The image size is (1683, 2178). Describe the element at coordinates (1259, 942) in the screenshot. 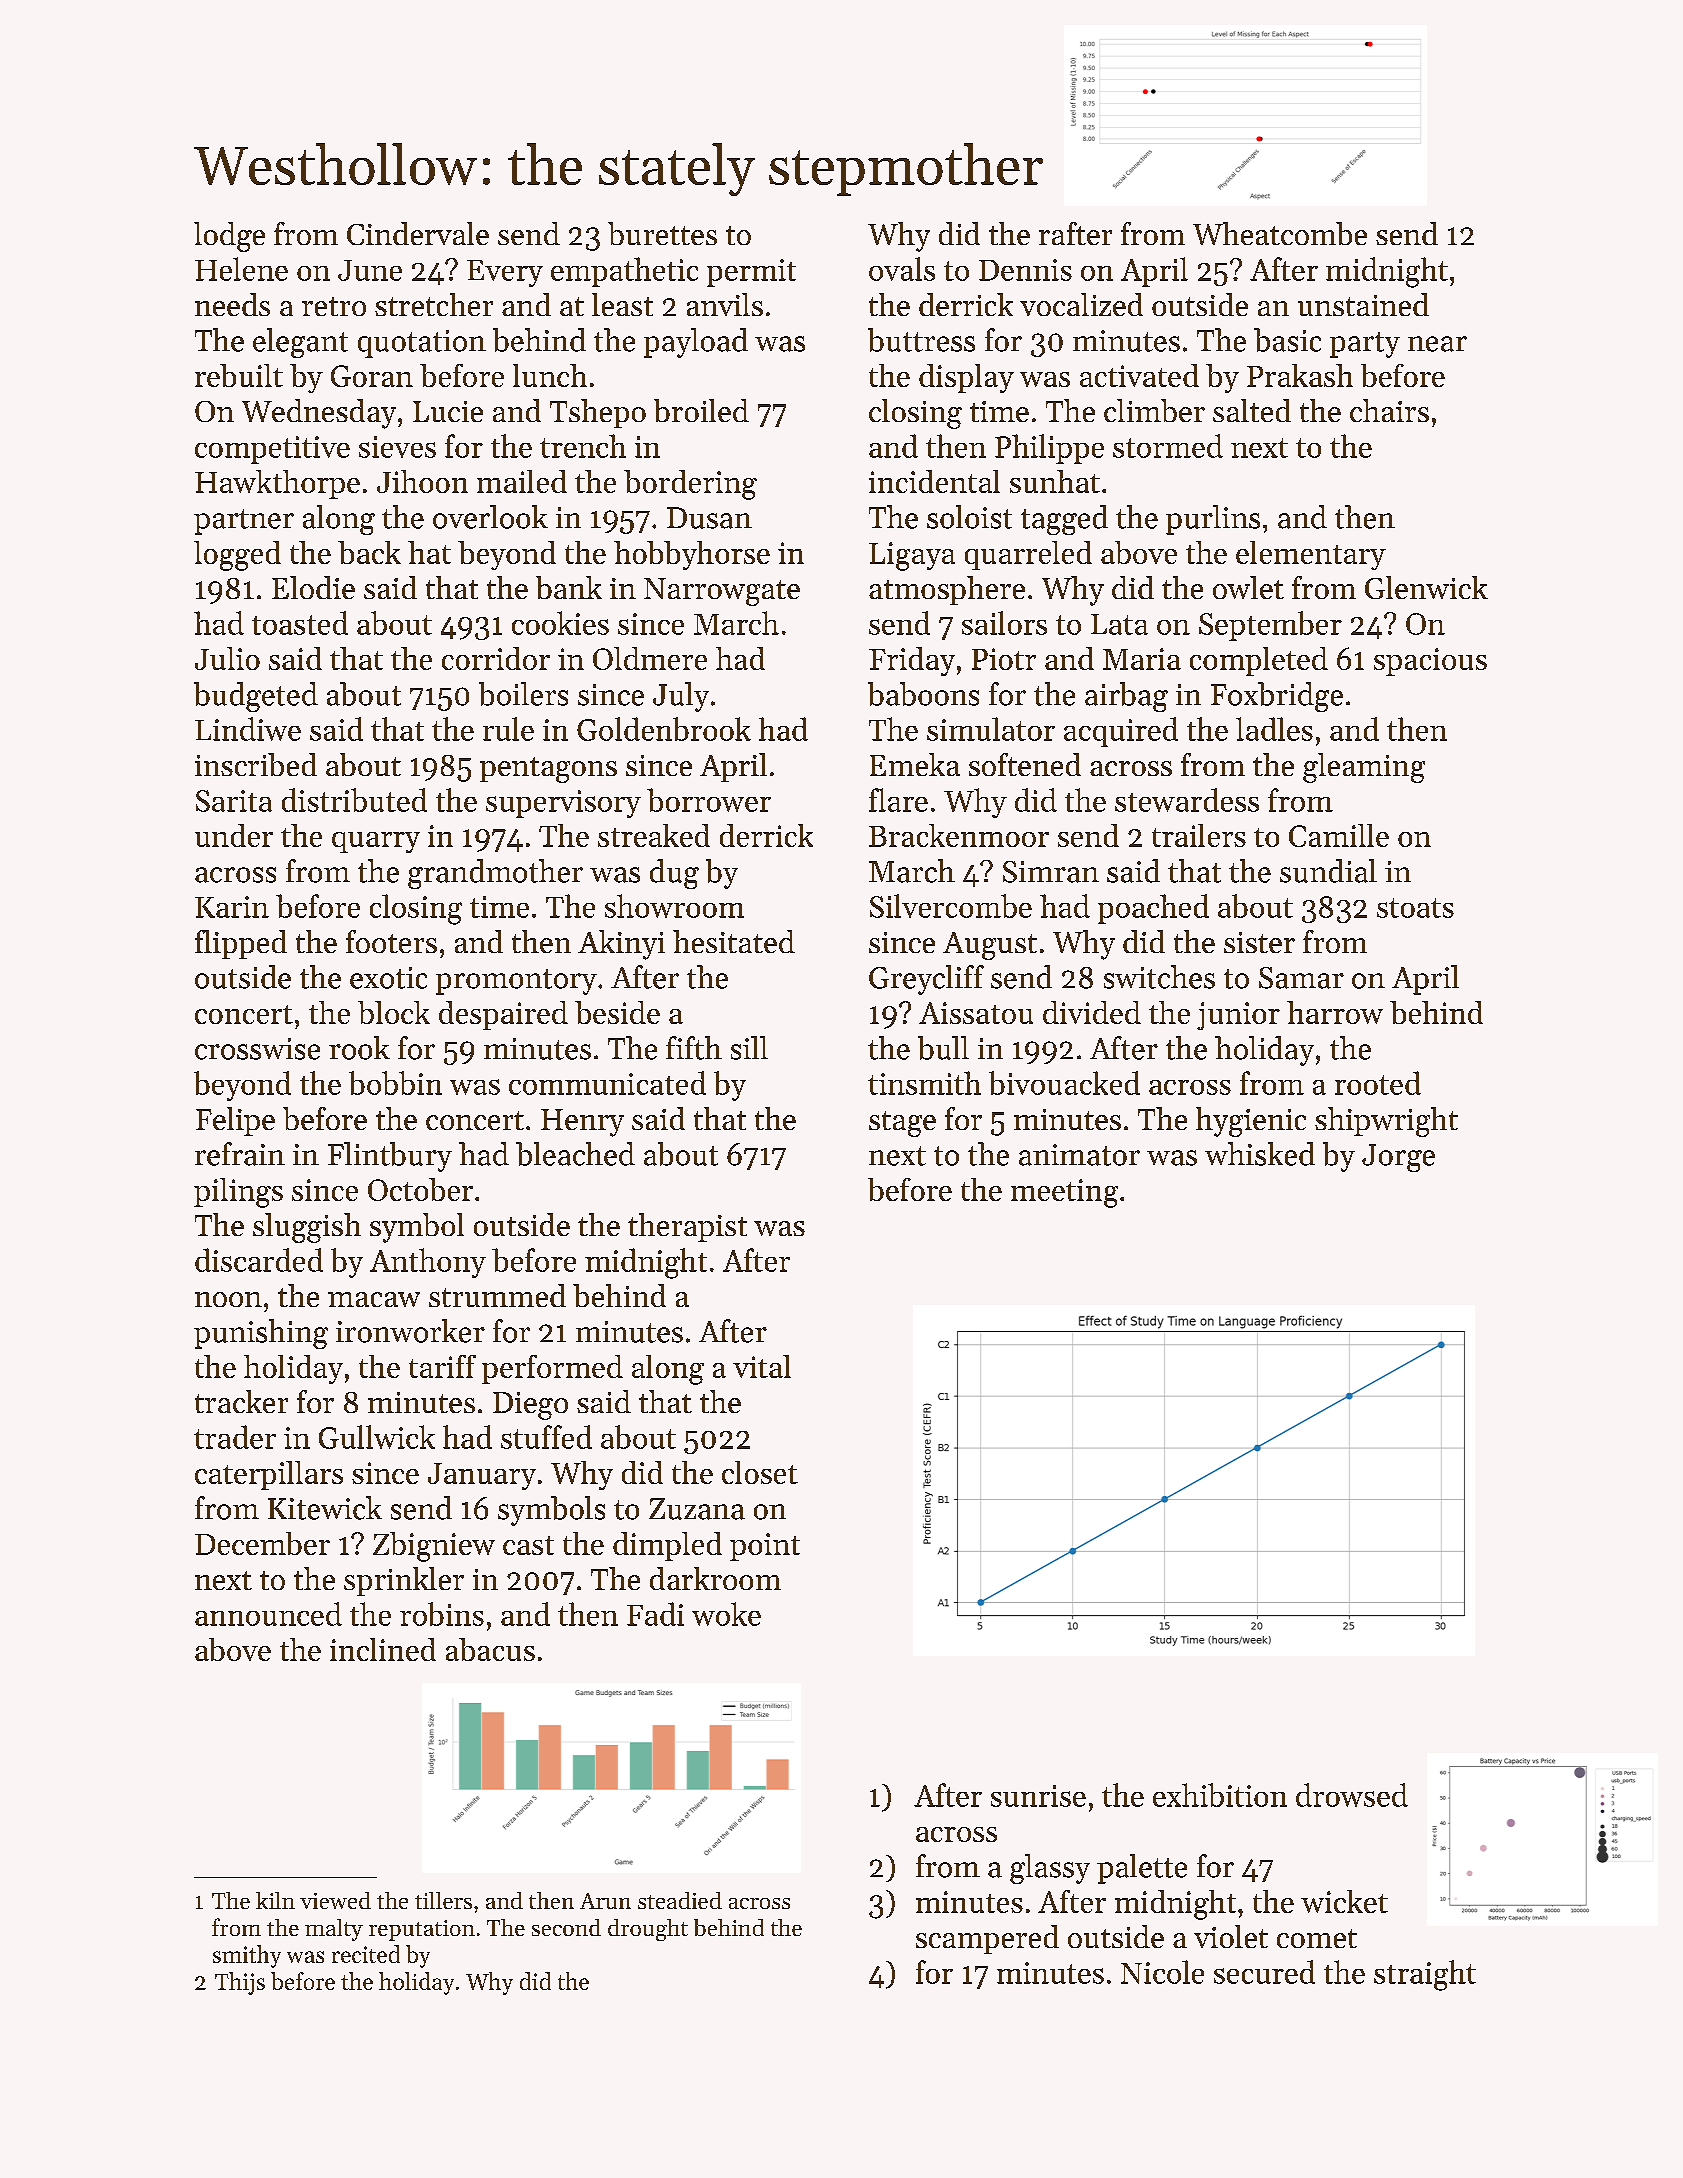

I see `sister` at that location.
